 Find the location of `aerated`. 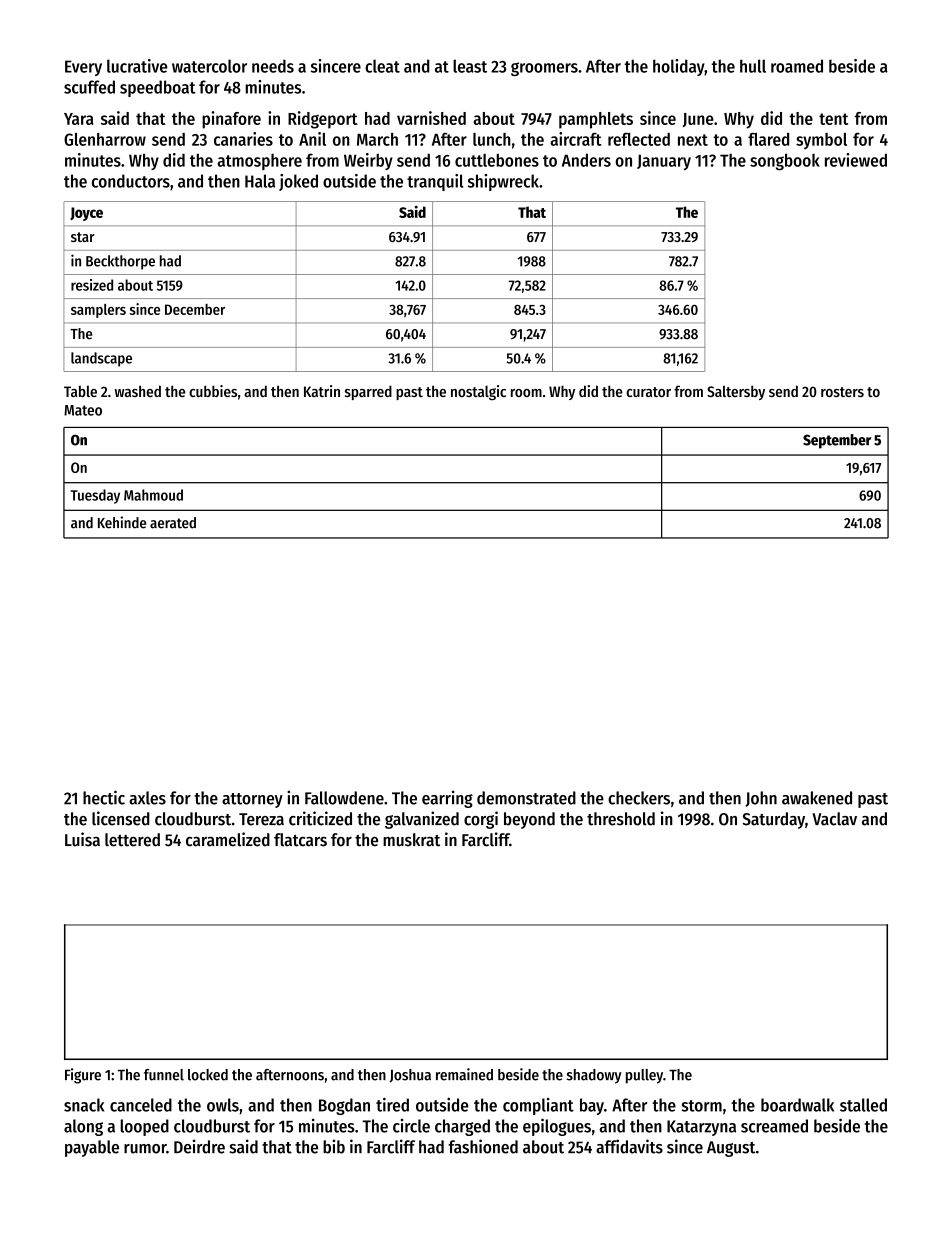

aerated is located at coordinates (173, 523).
